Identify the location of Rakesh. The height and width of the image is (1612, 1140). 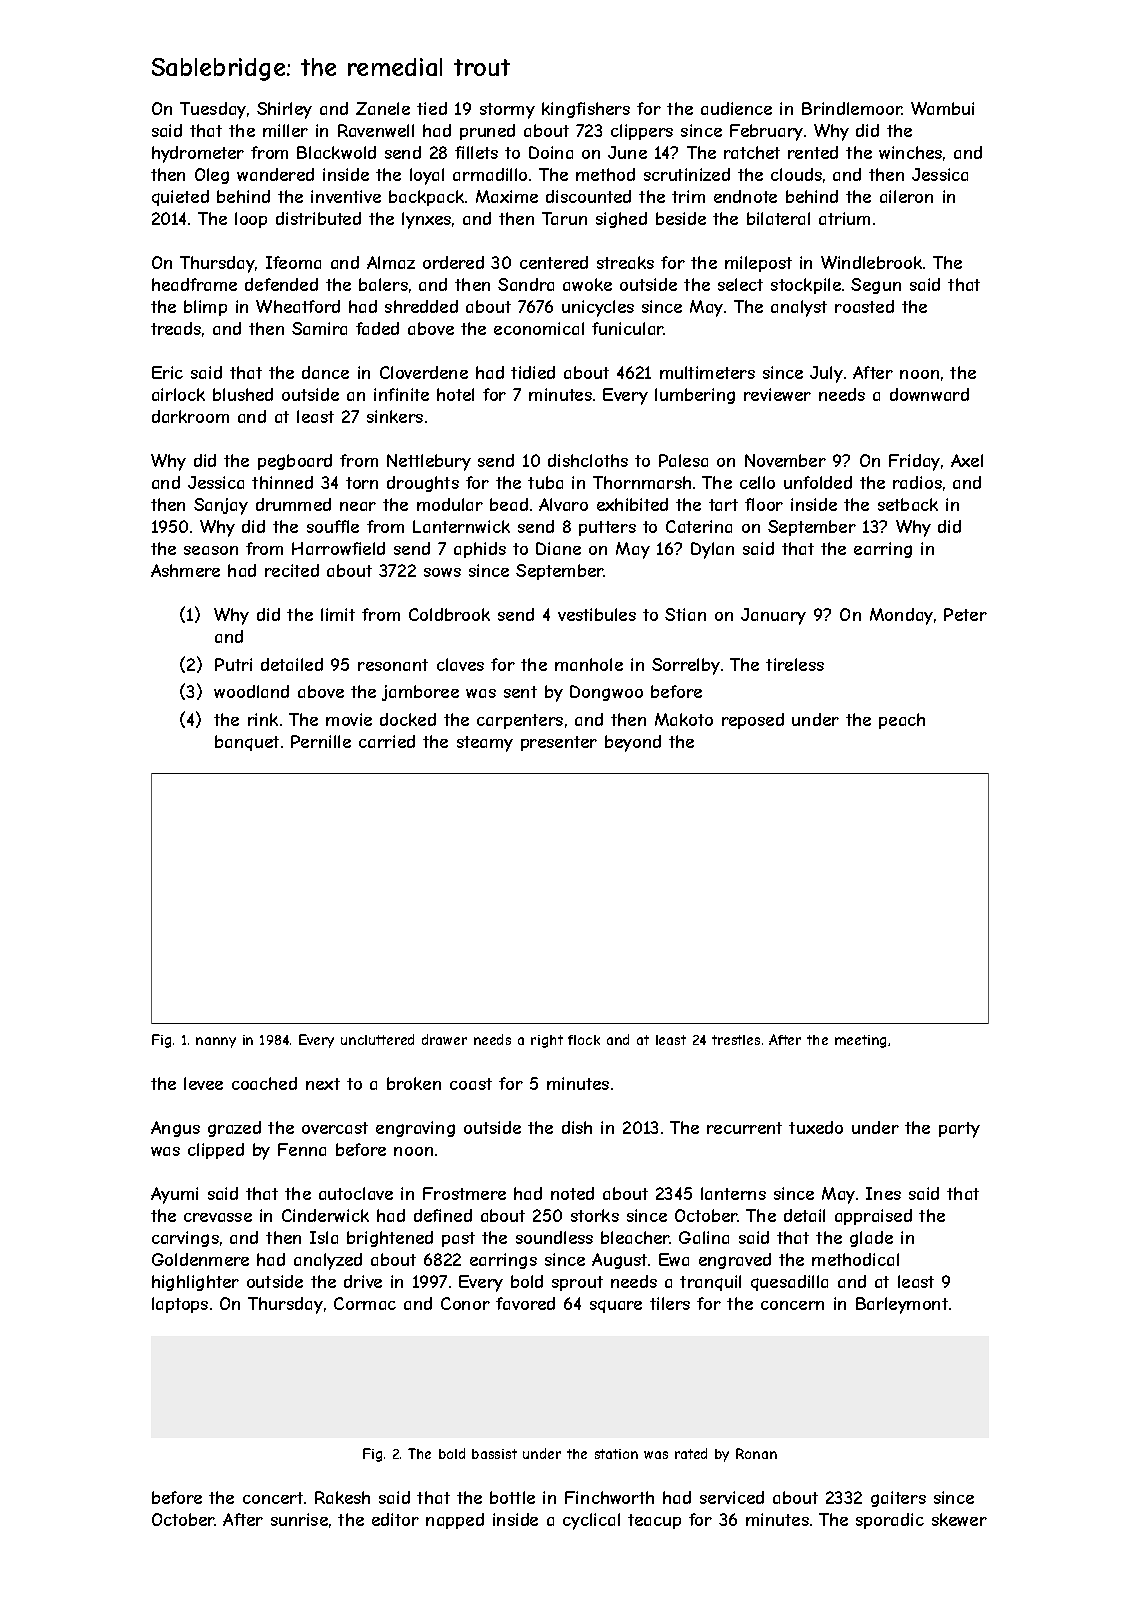
(342, 1497).
